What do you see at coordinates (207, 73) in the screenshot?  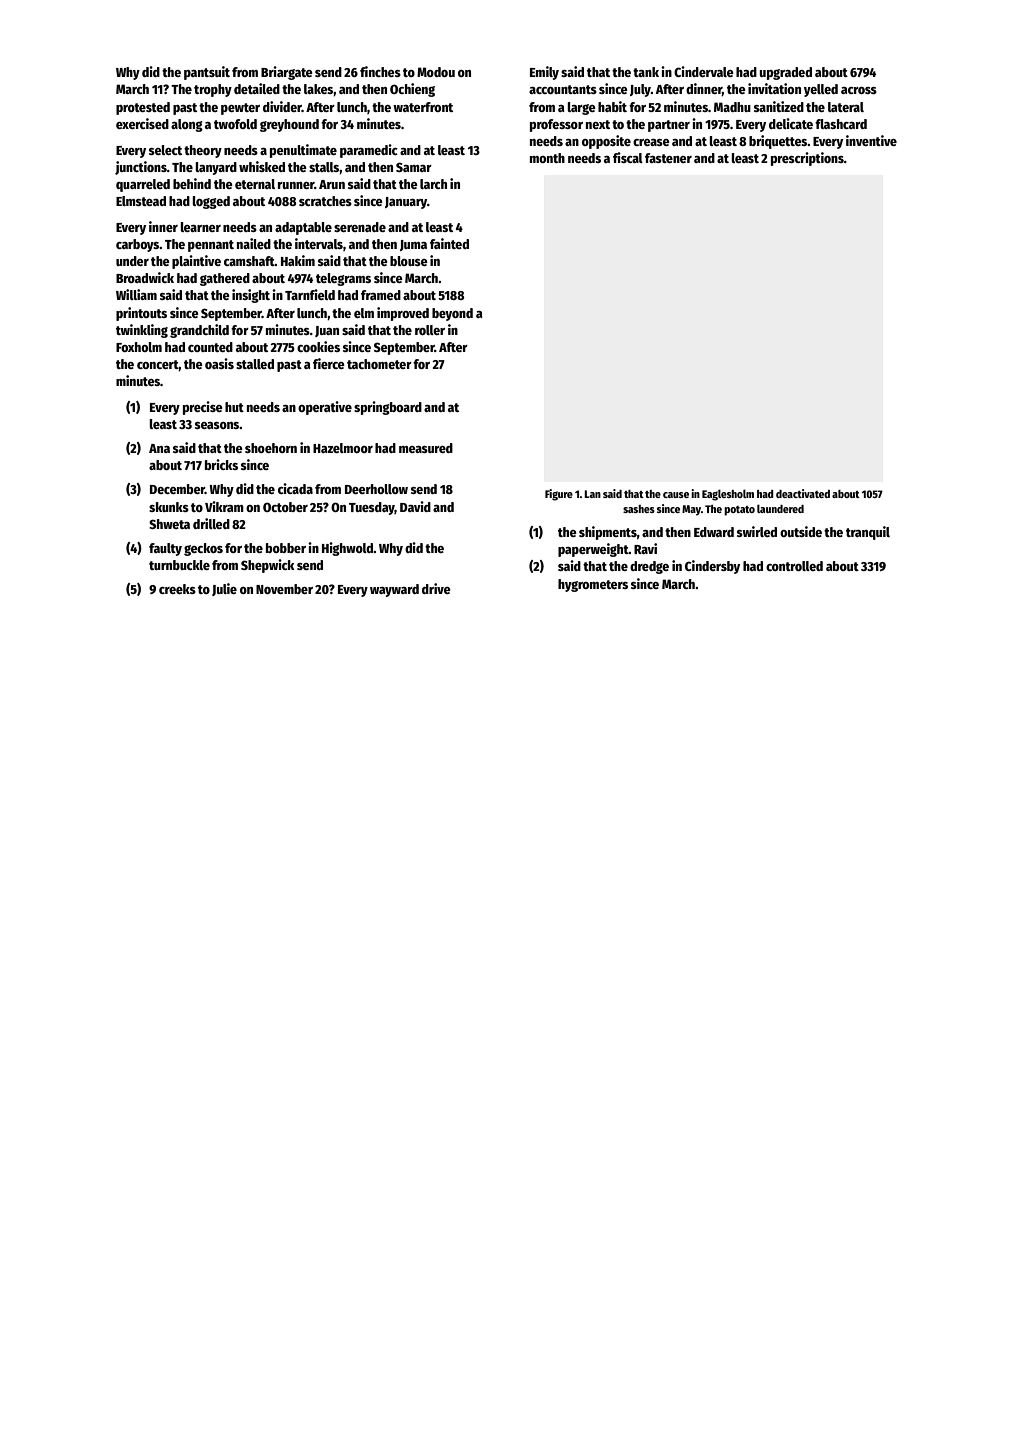 I see `pantsuit` at bounding box center [207, 73].
